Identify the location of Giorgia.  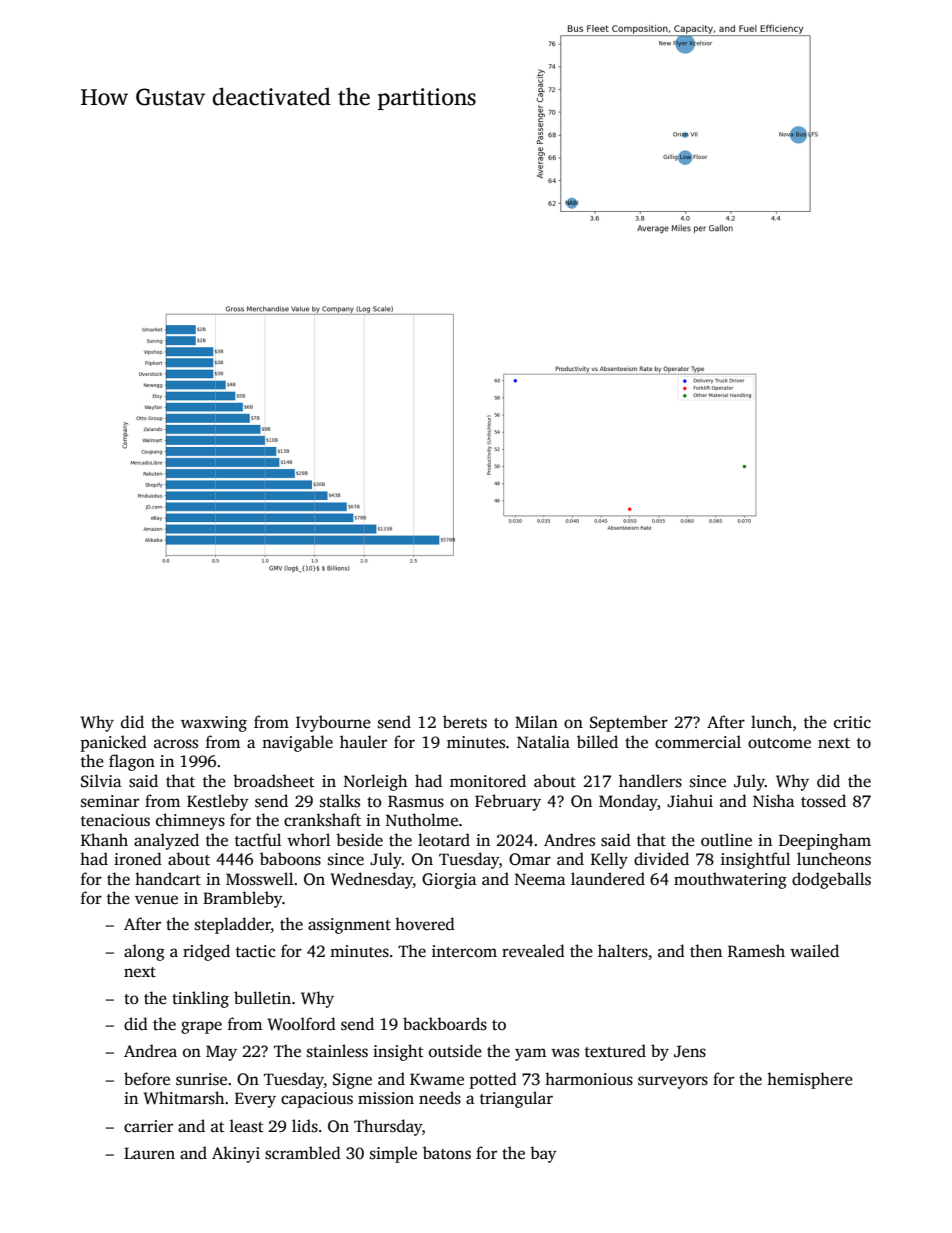
(449, 881).
